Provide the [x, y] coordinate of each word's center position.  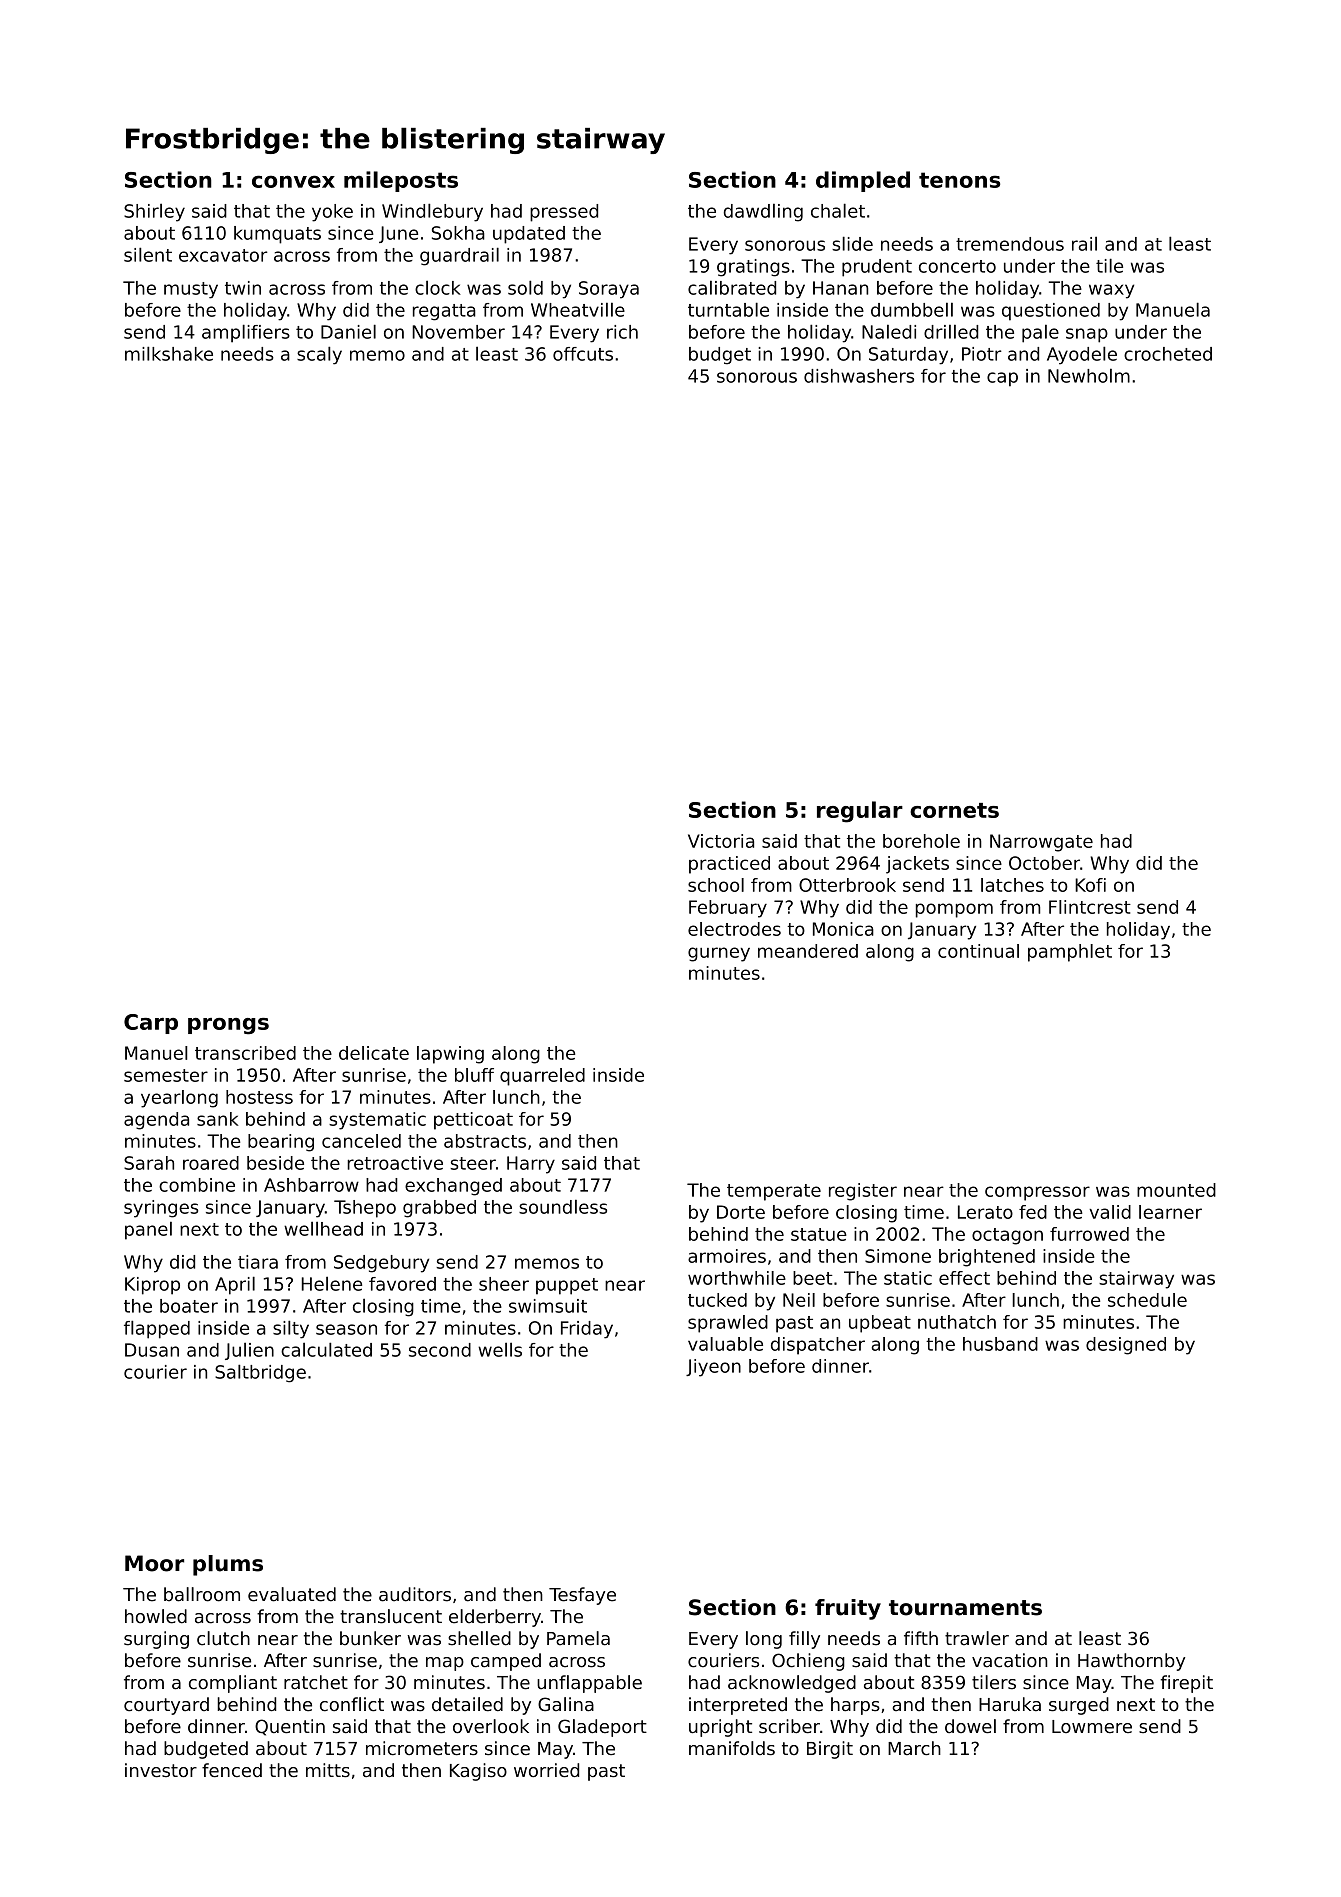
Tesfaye [582, 1596]
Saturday [908, 356]
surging [156, 1640]
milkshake [169, 353]
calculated [326, 1349]
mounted [1176, 1190]
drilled [951, 331]
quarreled [542, 1077]
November [458, 332]
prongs [228, 1026]
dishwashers [859, 376]
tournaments [965, 1608]
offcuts [583, 354]
